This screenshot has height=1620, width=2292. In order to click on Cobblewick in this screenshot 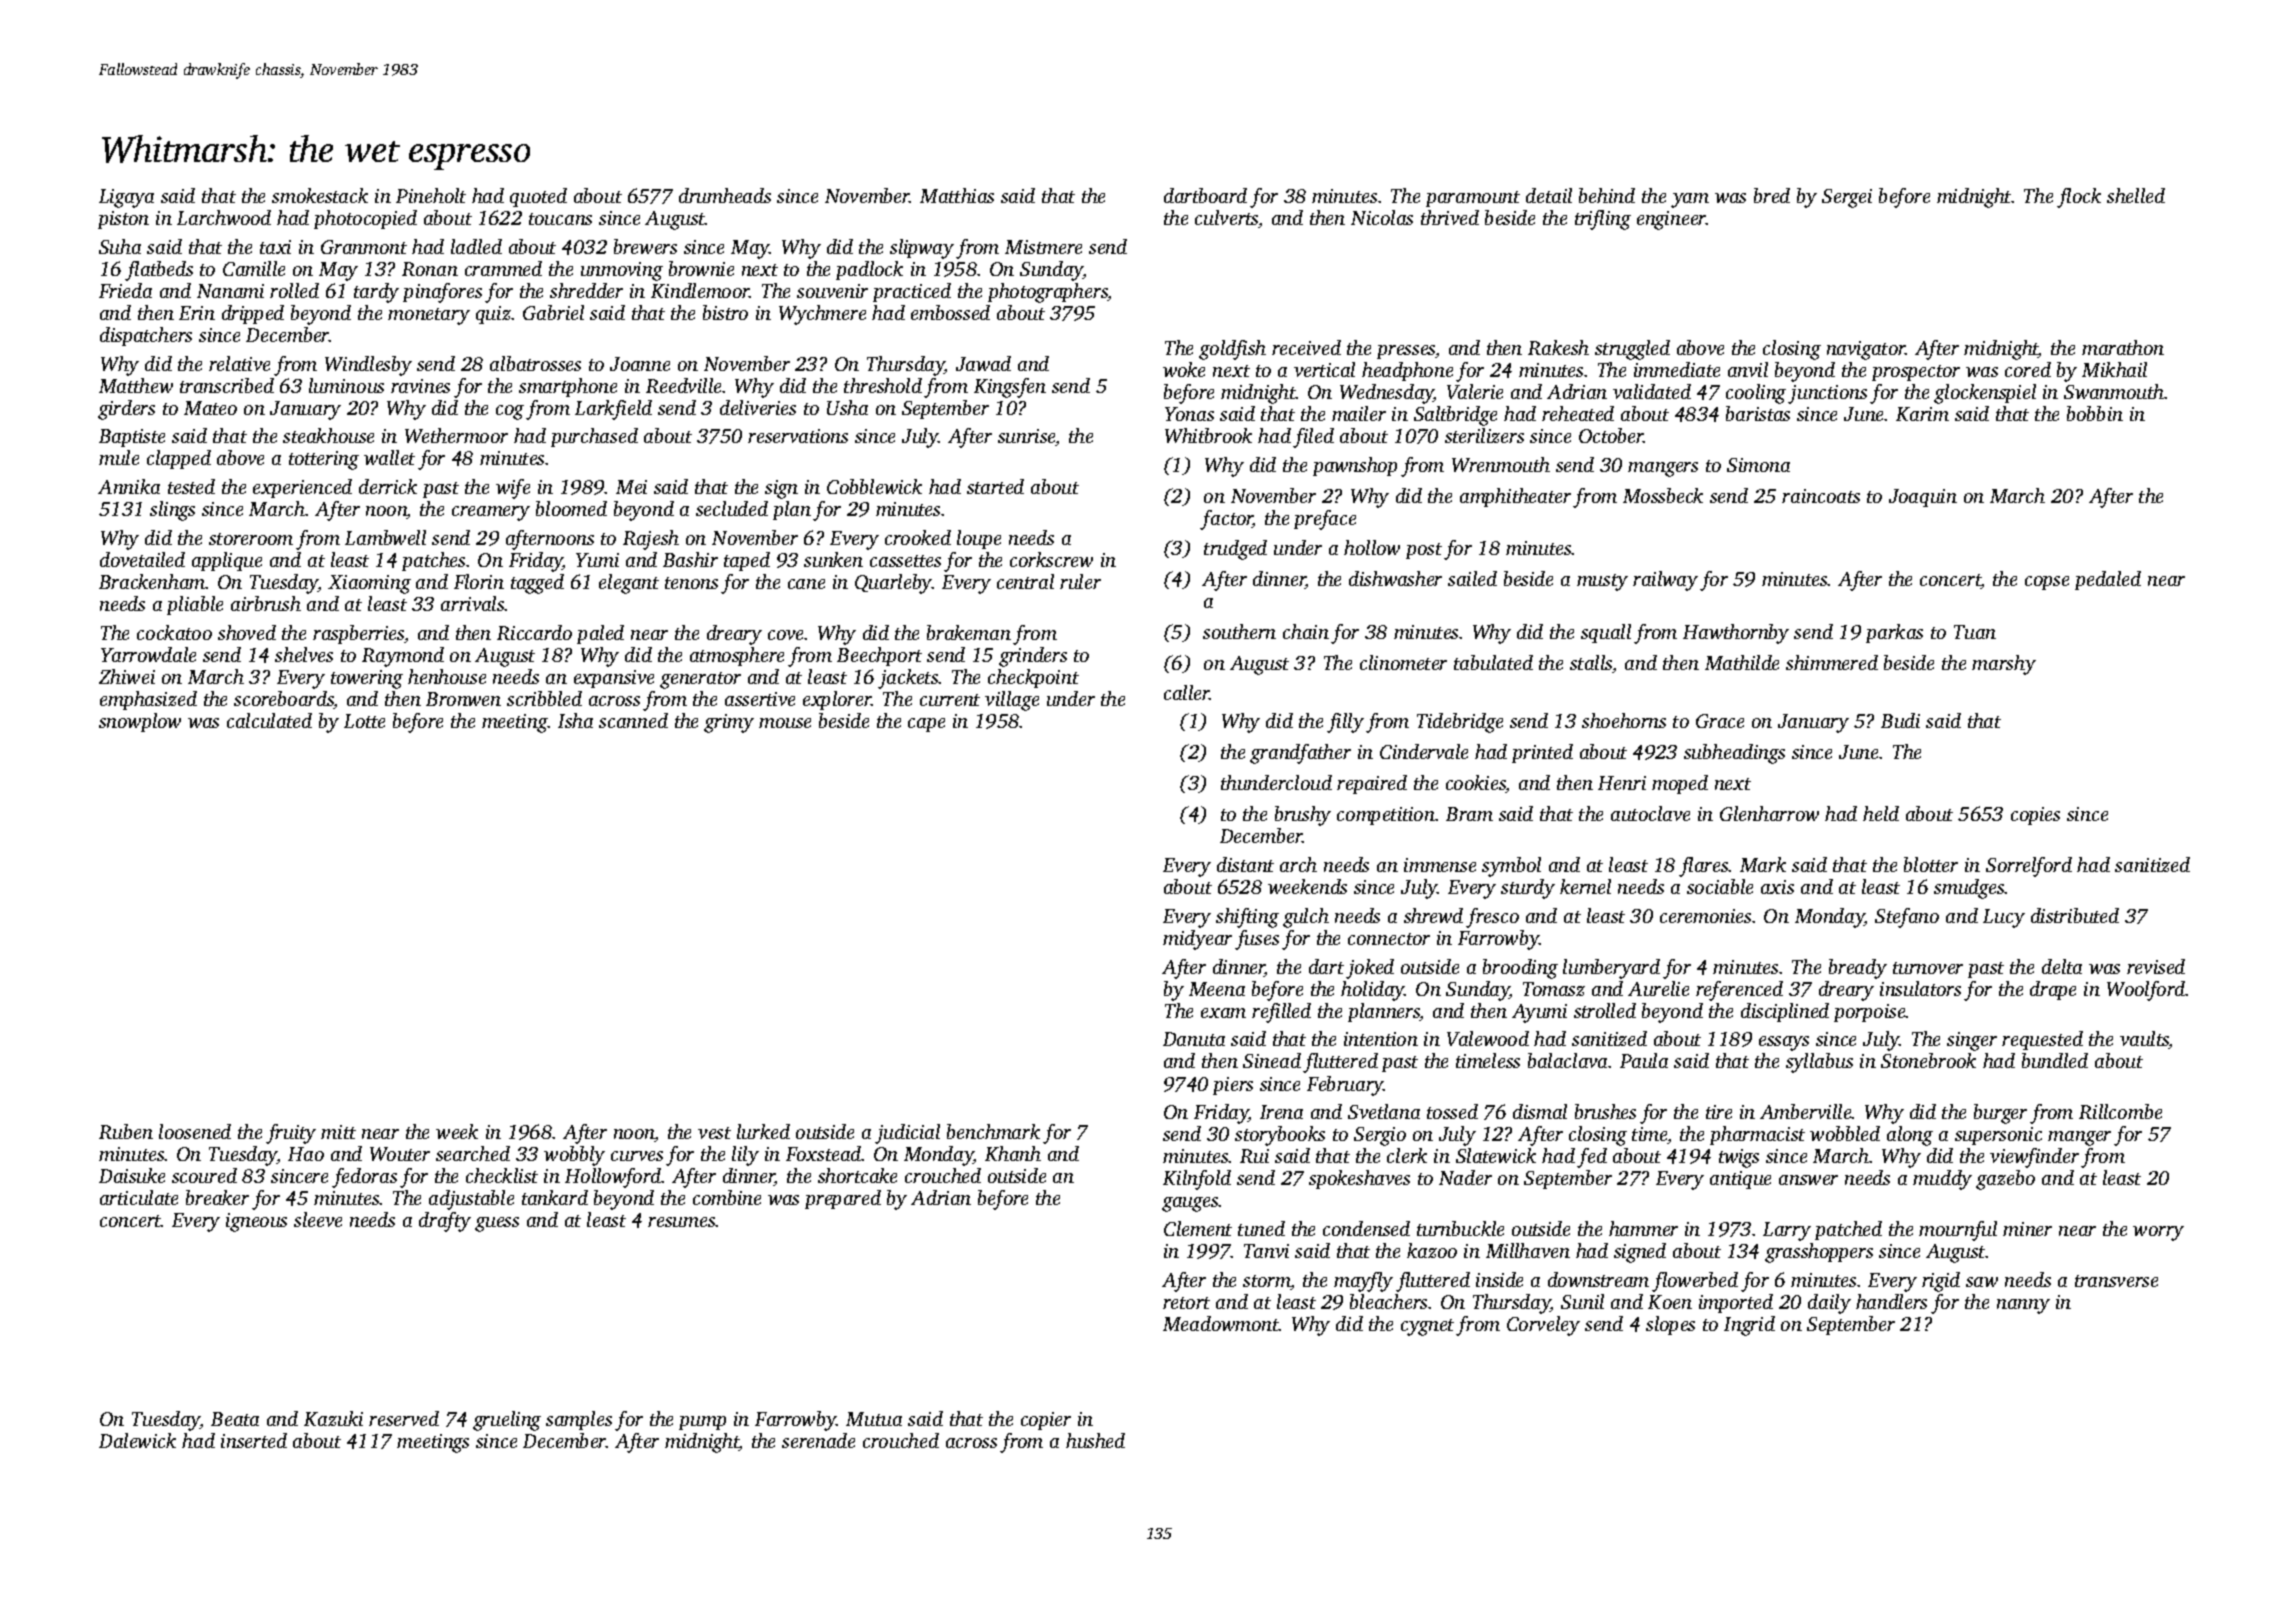, I will do `click(874, 486)`.
